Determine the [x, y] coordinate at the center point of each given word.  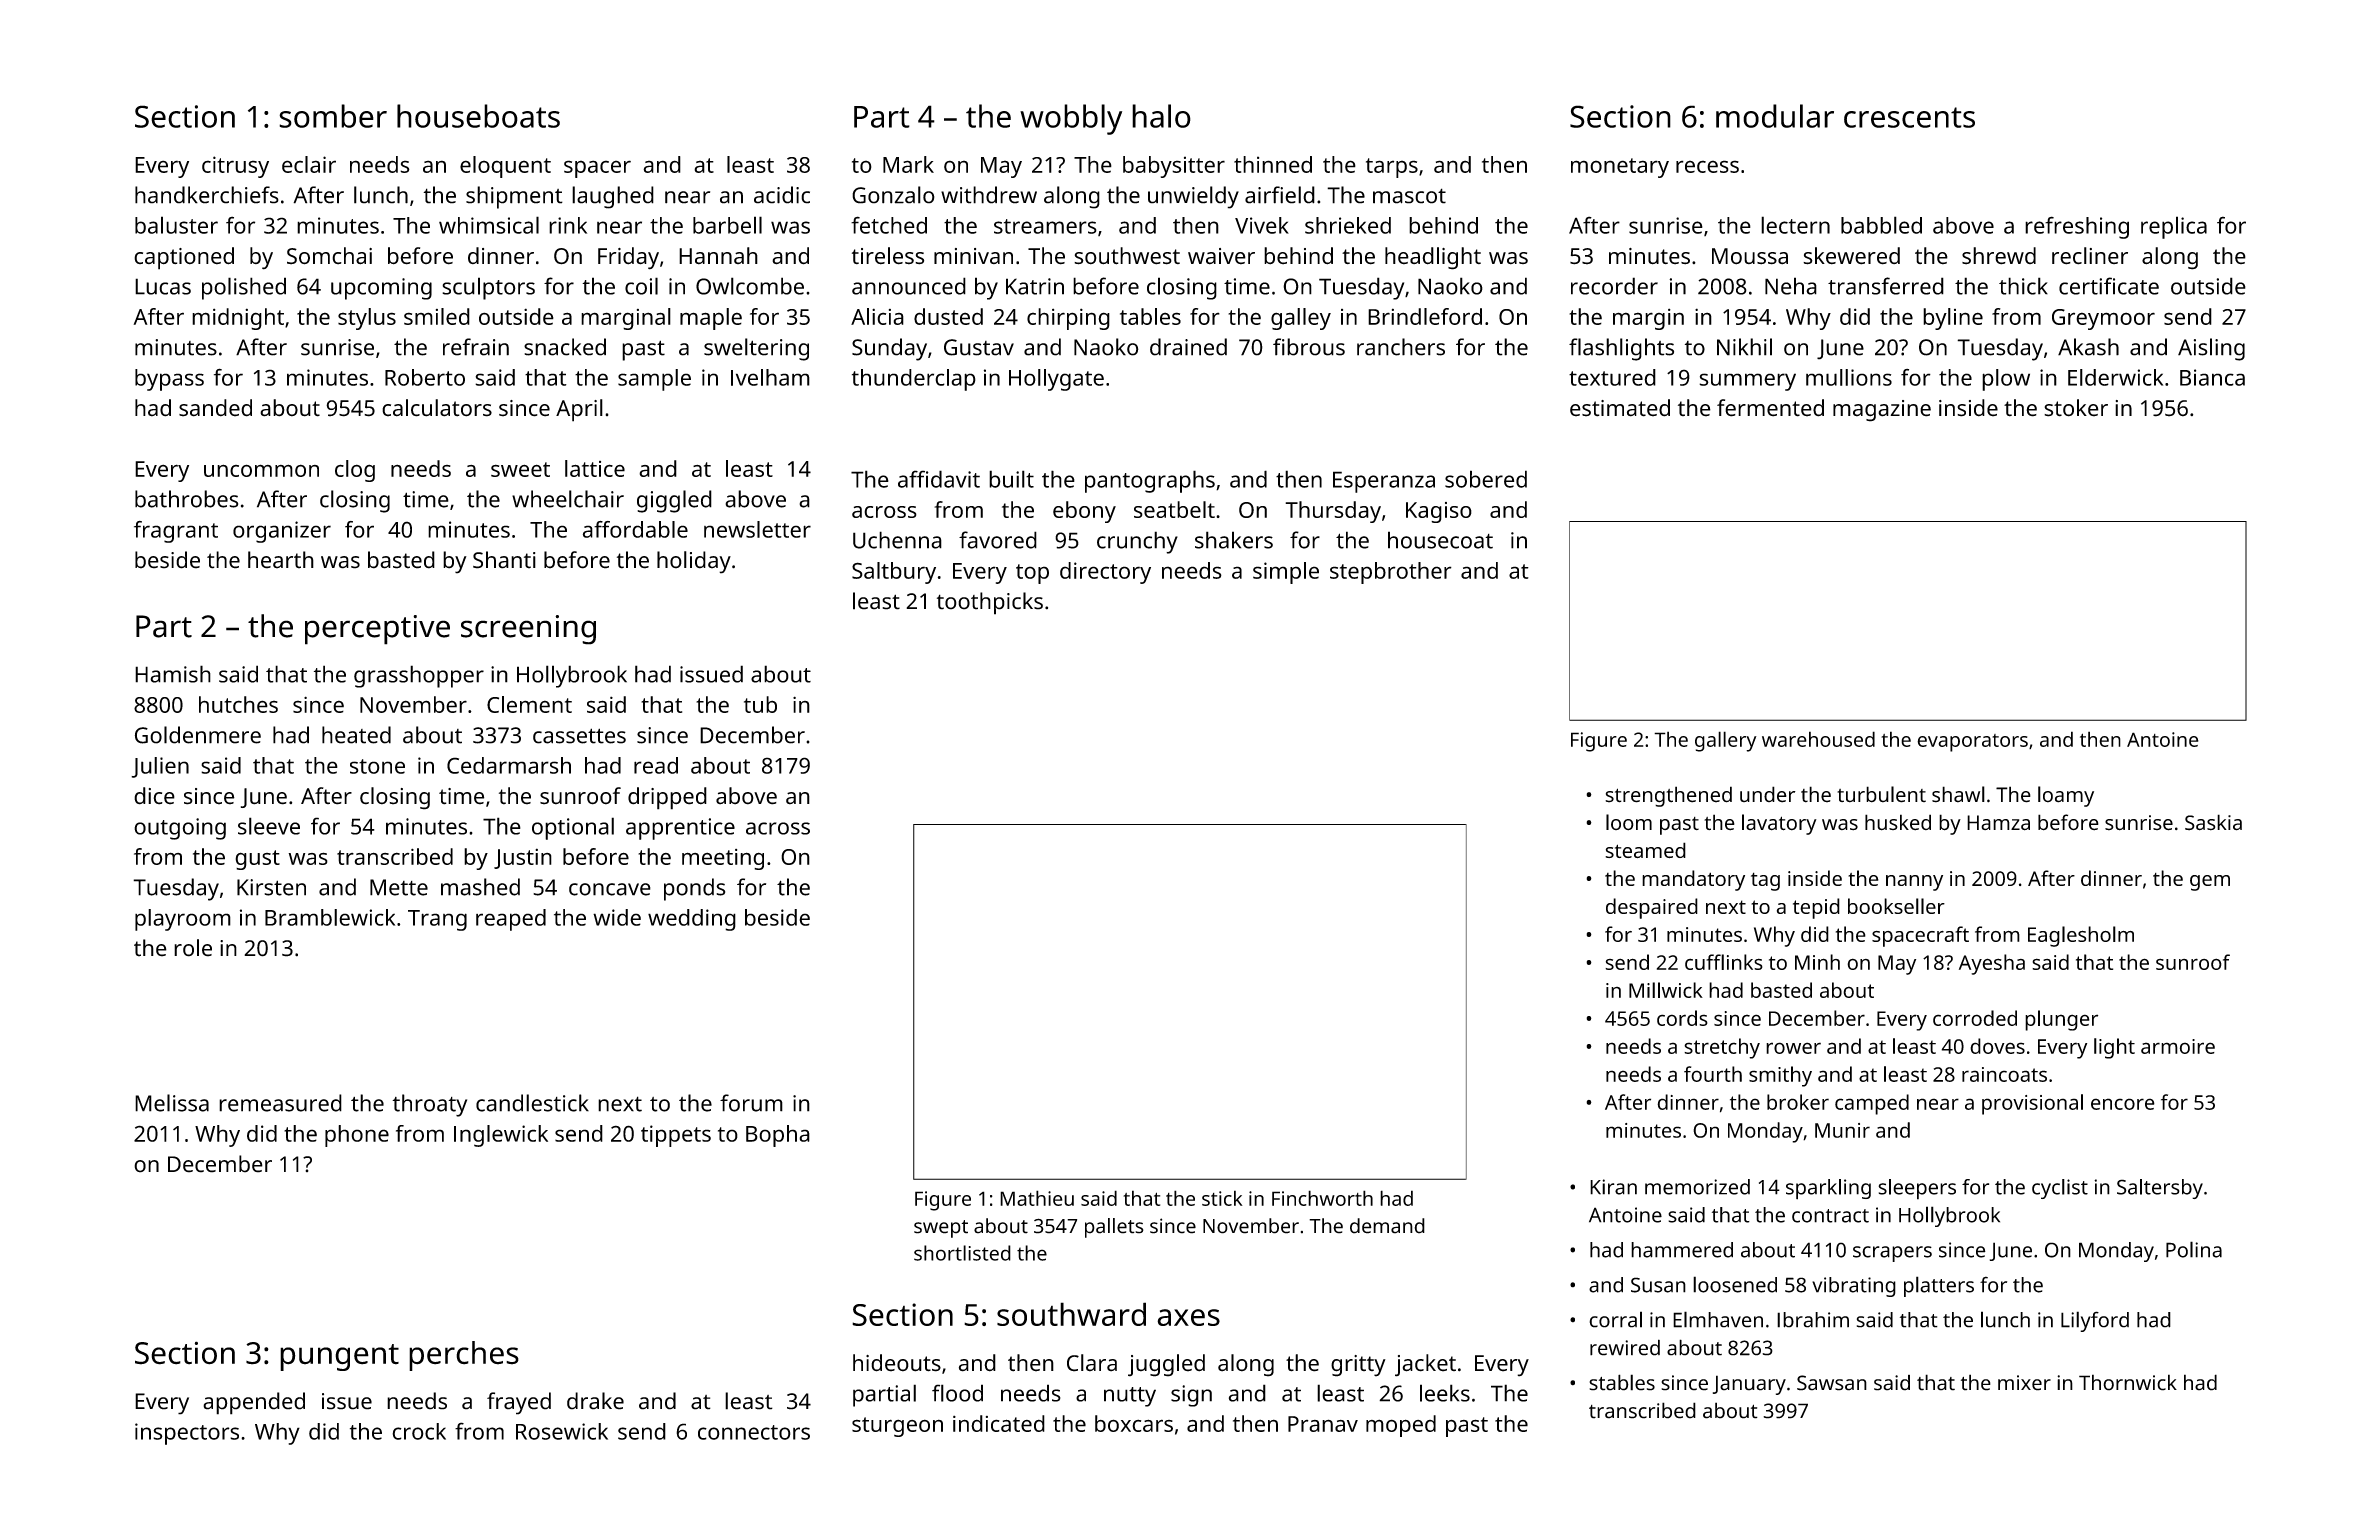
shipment [514, 197]
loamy [2066, 796]
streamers [1045, 226]
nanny [1914, 883]
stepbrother [1391, 573]
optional [573, 828]
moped [1401, 1426]
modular [1775, 116]
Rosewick [562, 1431]
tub [760, 704]
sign [1191, 1396]
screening [528, 630]
